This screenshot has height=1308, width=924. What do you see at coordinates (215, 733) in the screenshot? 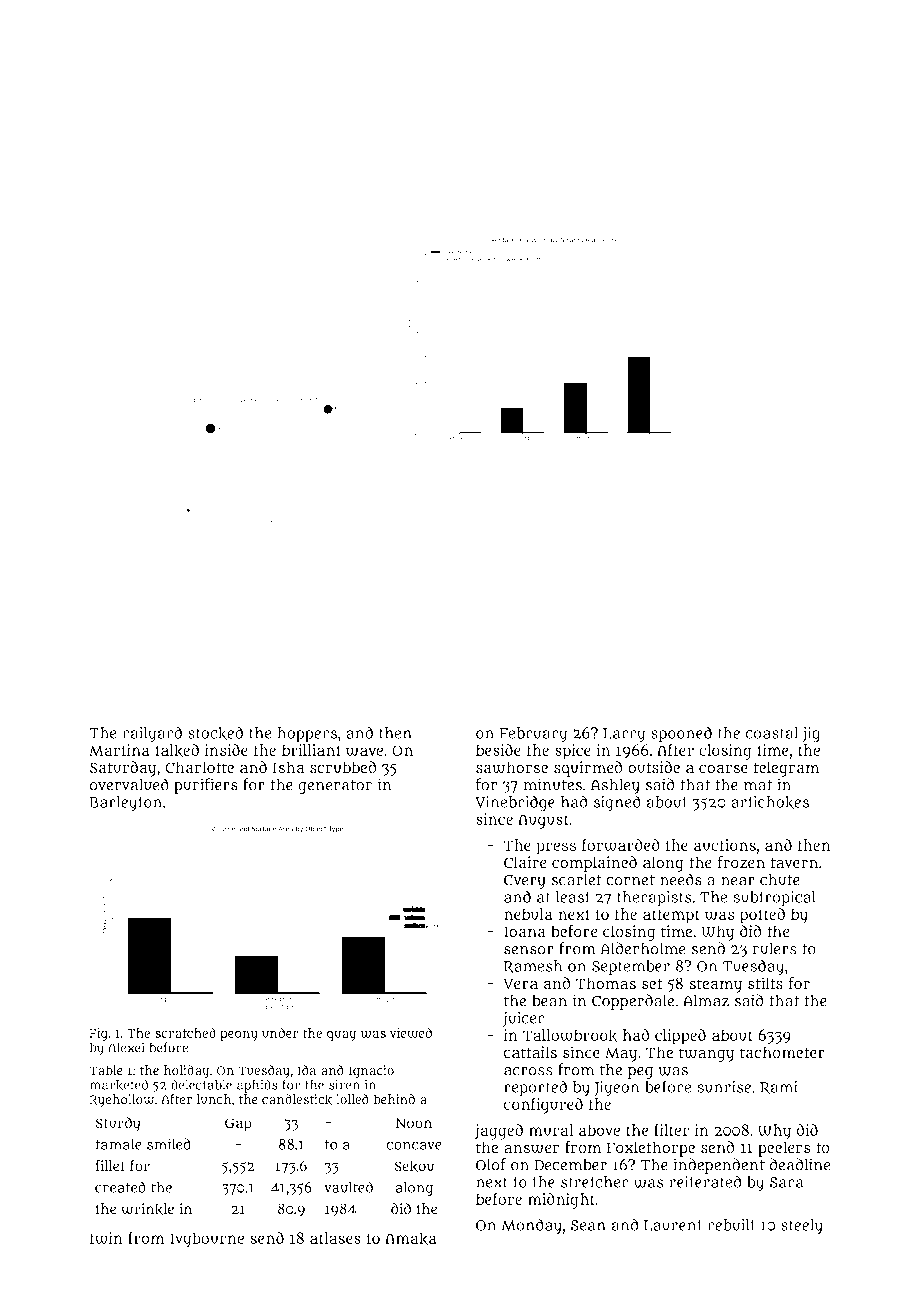
I see `stocked` at bounding box center [215, 733].
